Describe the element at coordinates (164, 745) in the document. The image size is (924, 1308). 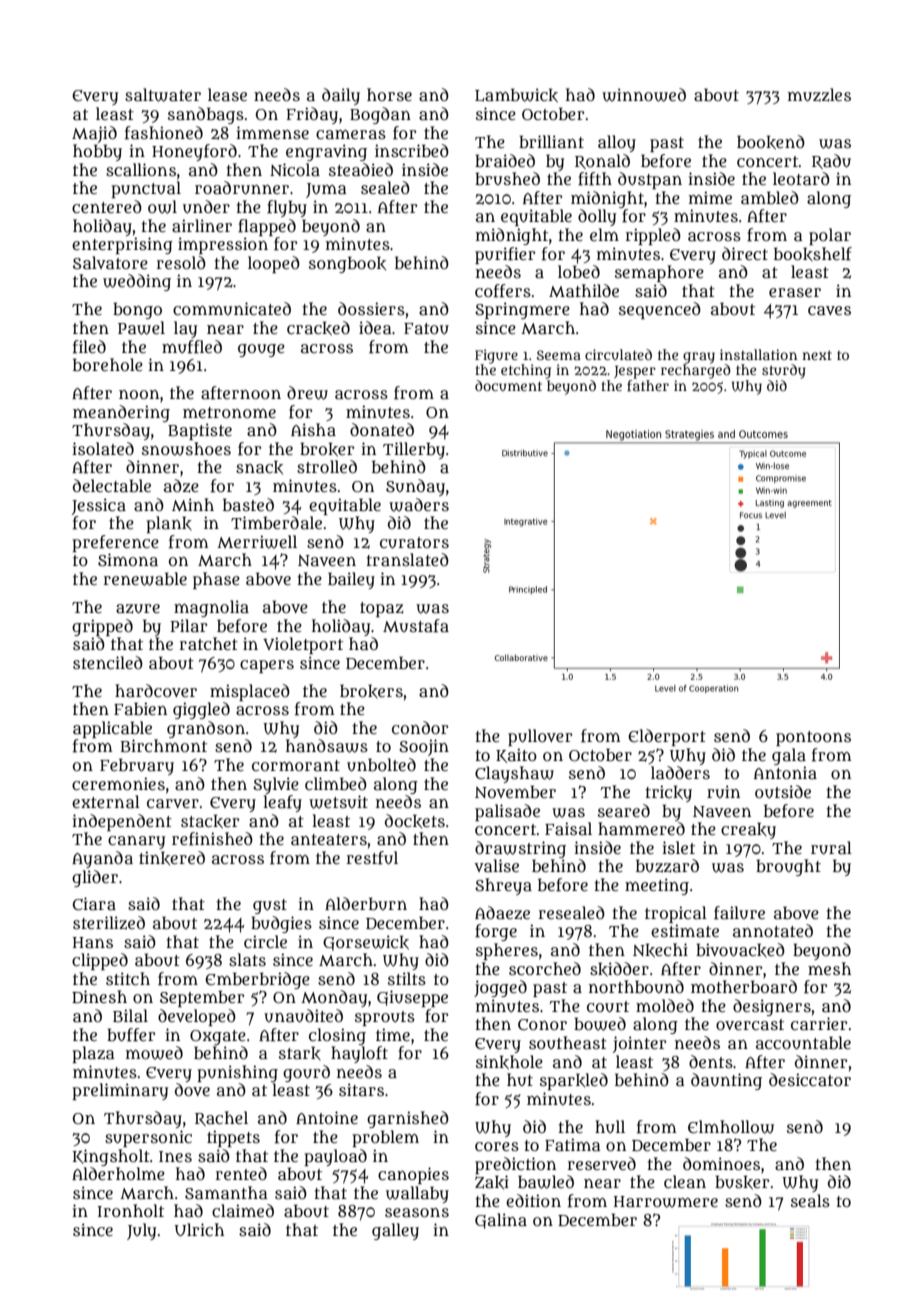
I see `Birchmont` at that location.
